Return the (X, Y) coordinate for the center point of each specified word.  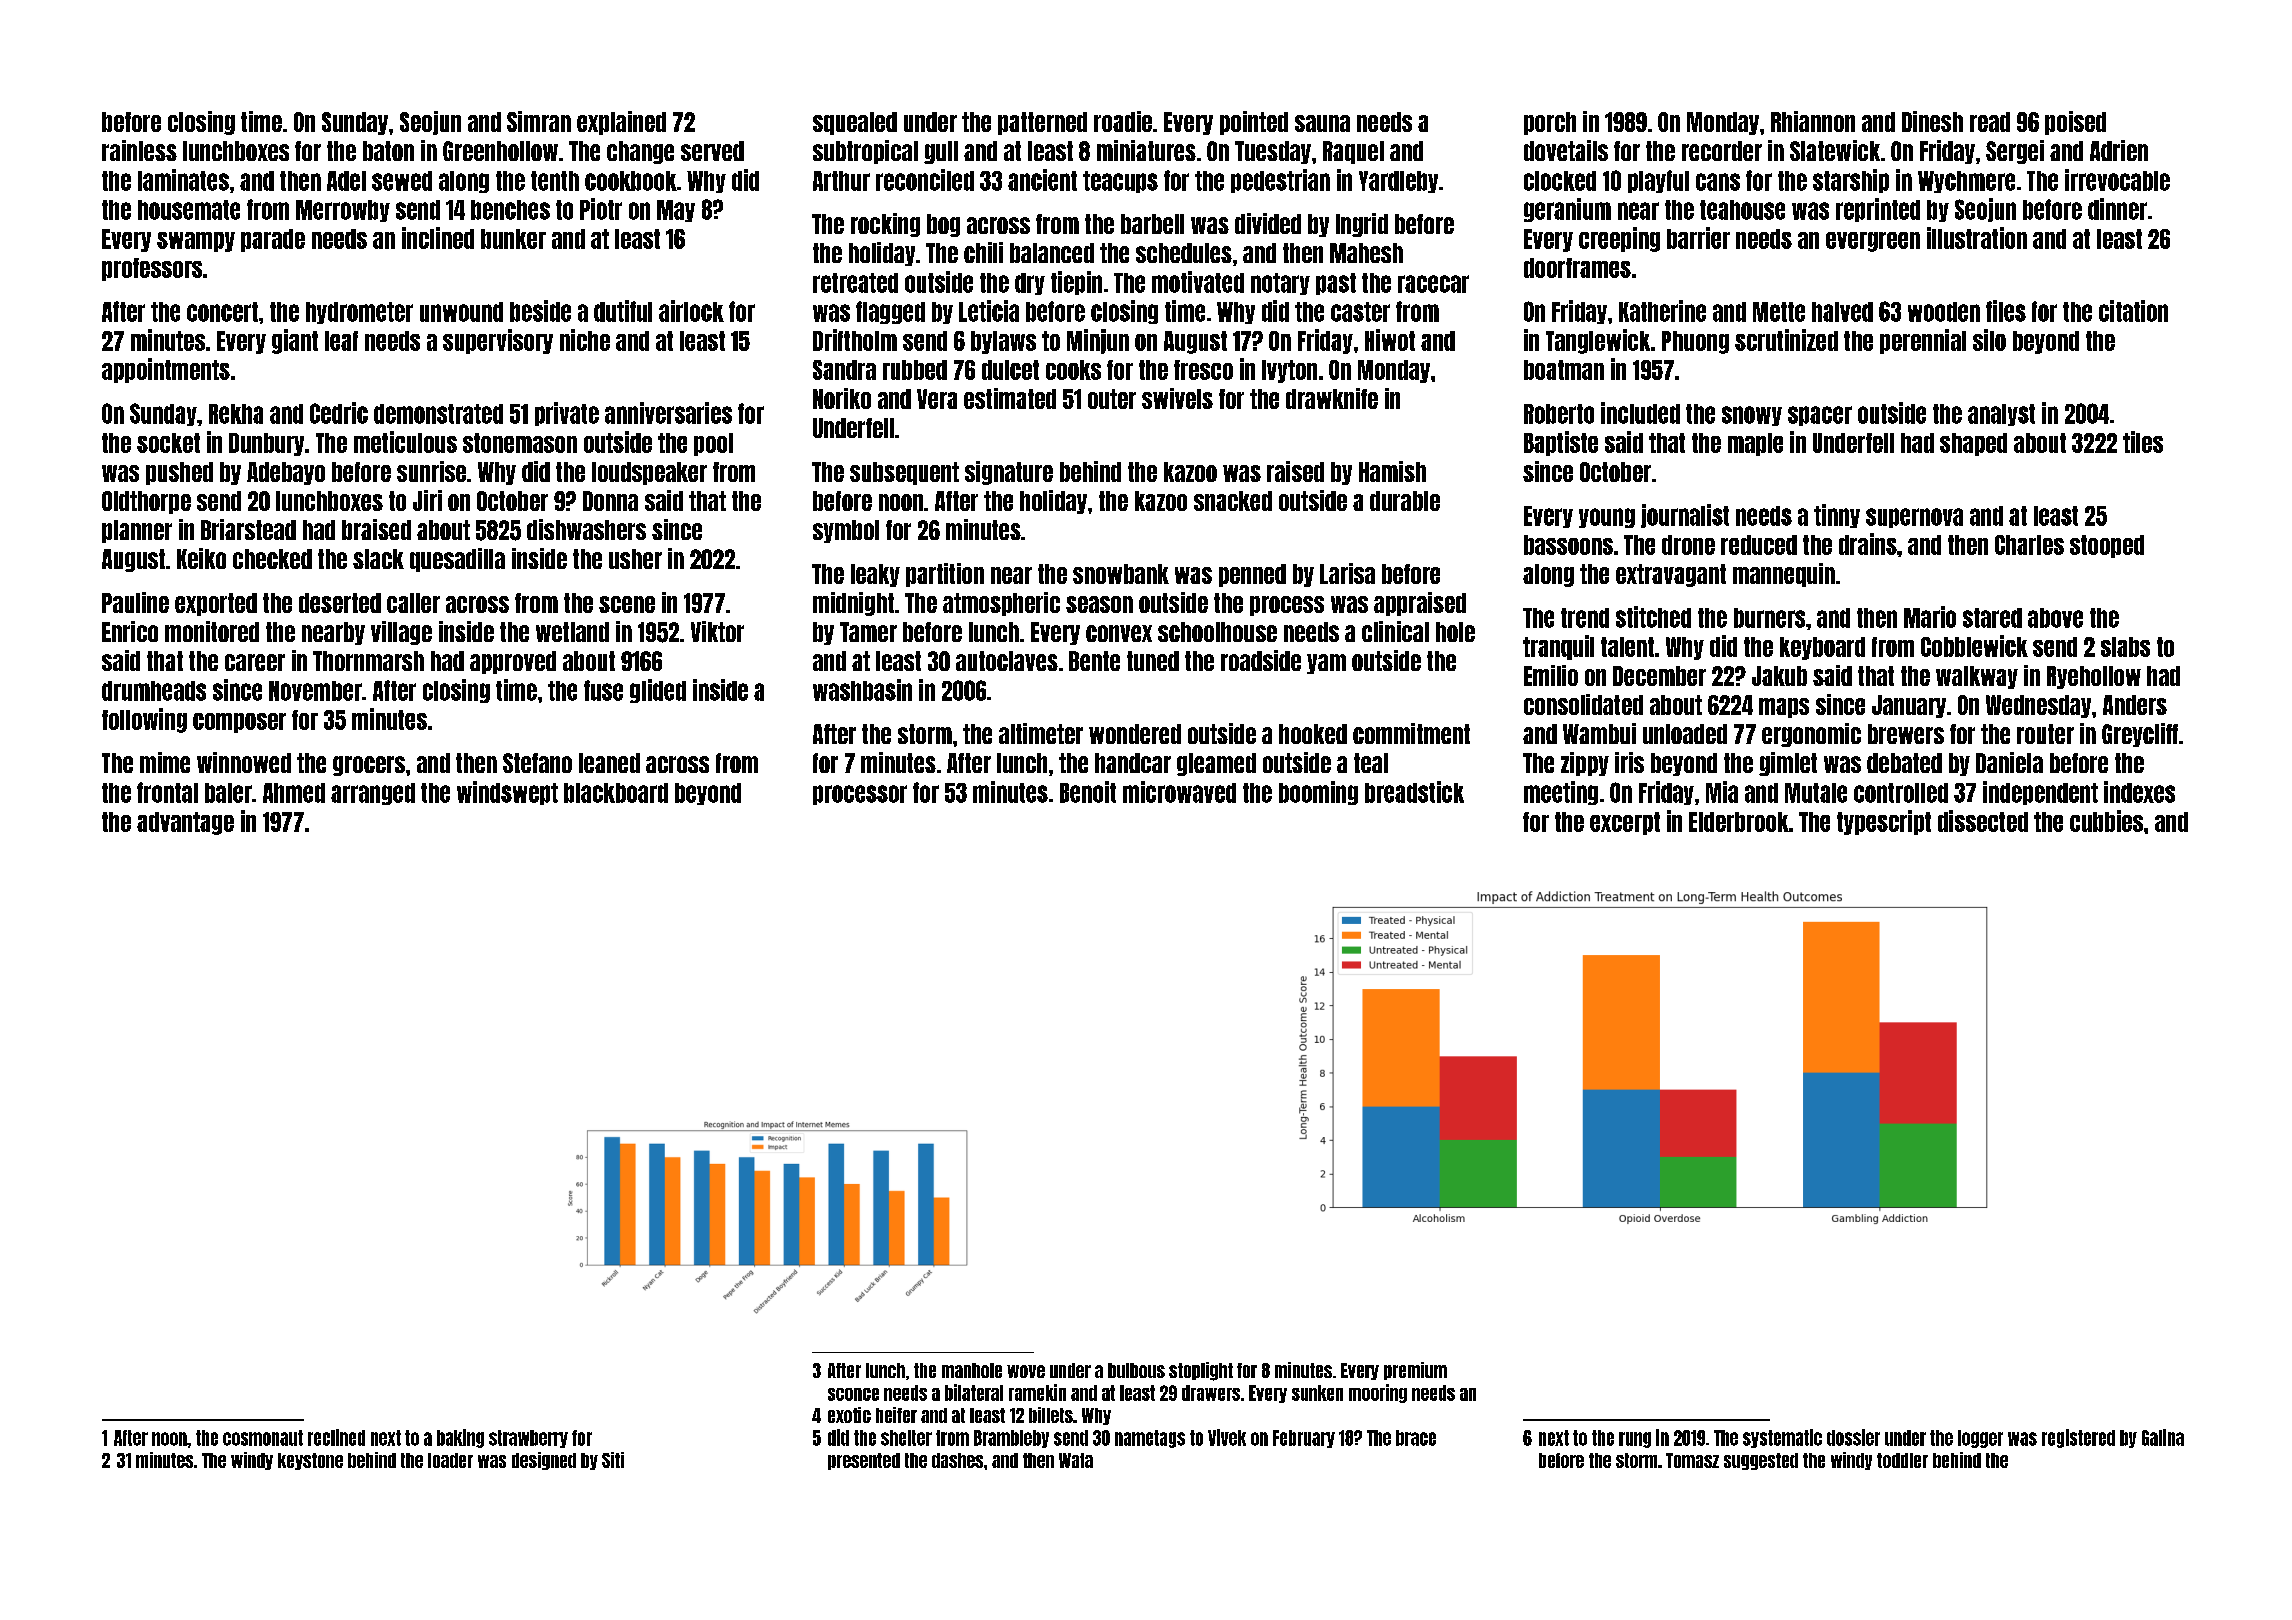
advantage (185, 823)
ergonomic (1811, 735)
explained (621, 123)
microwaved (1179, 792)
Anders (2135, 705)
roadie (1123, 121)
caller (413, 603)
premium (1415, 1371)
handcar (1133, 763)
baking (460, 1438)
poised (2075, 123)
